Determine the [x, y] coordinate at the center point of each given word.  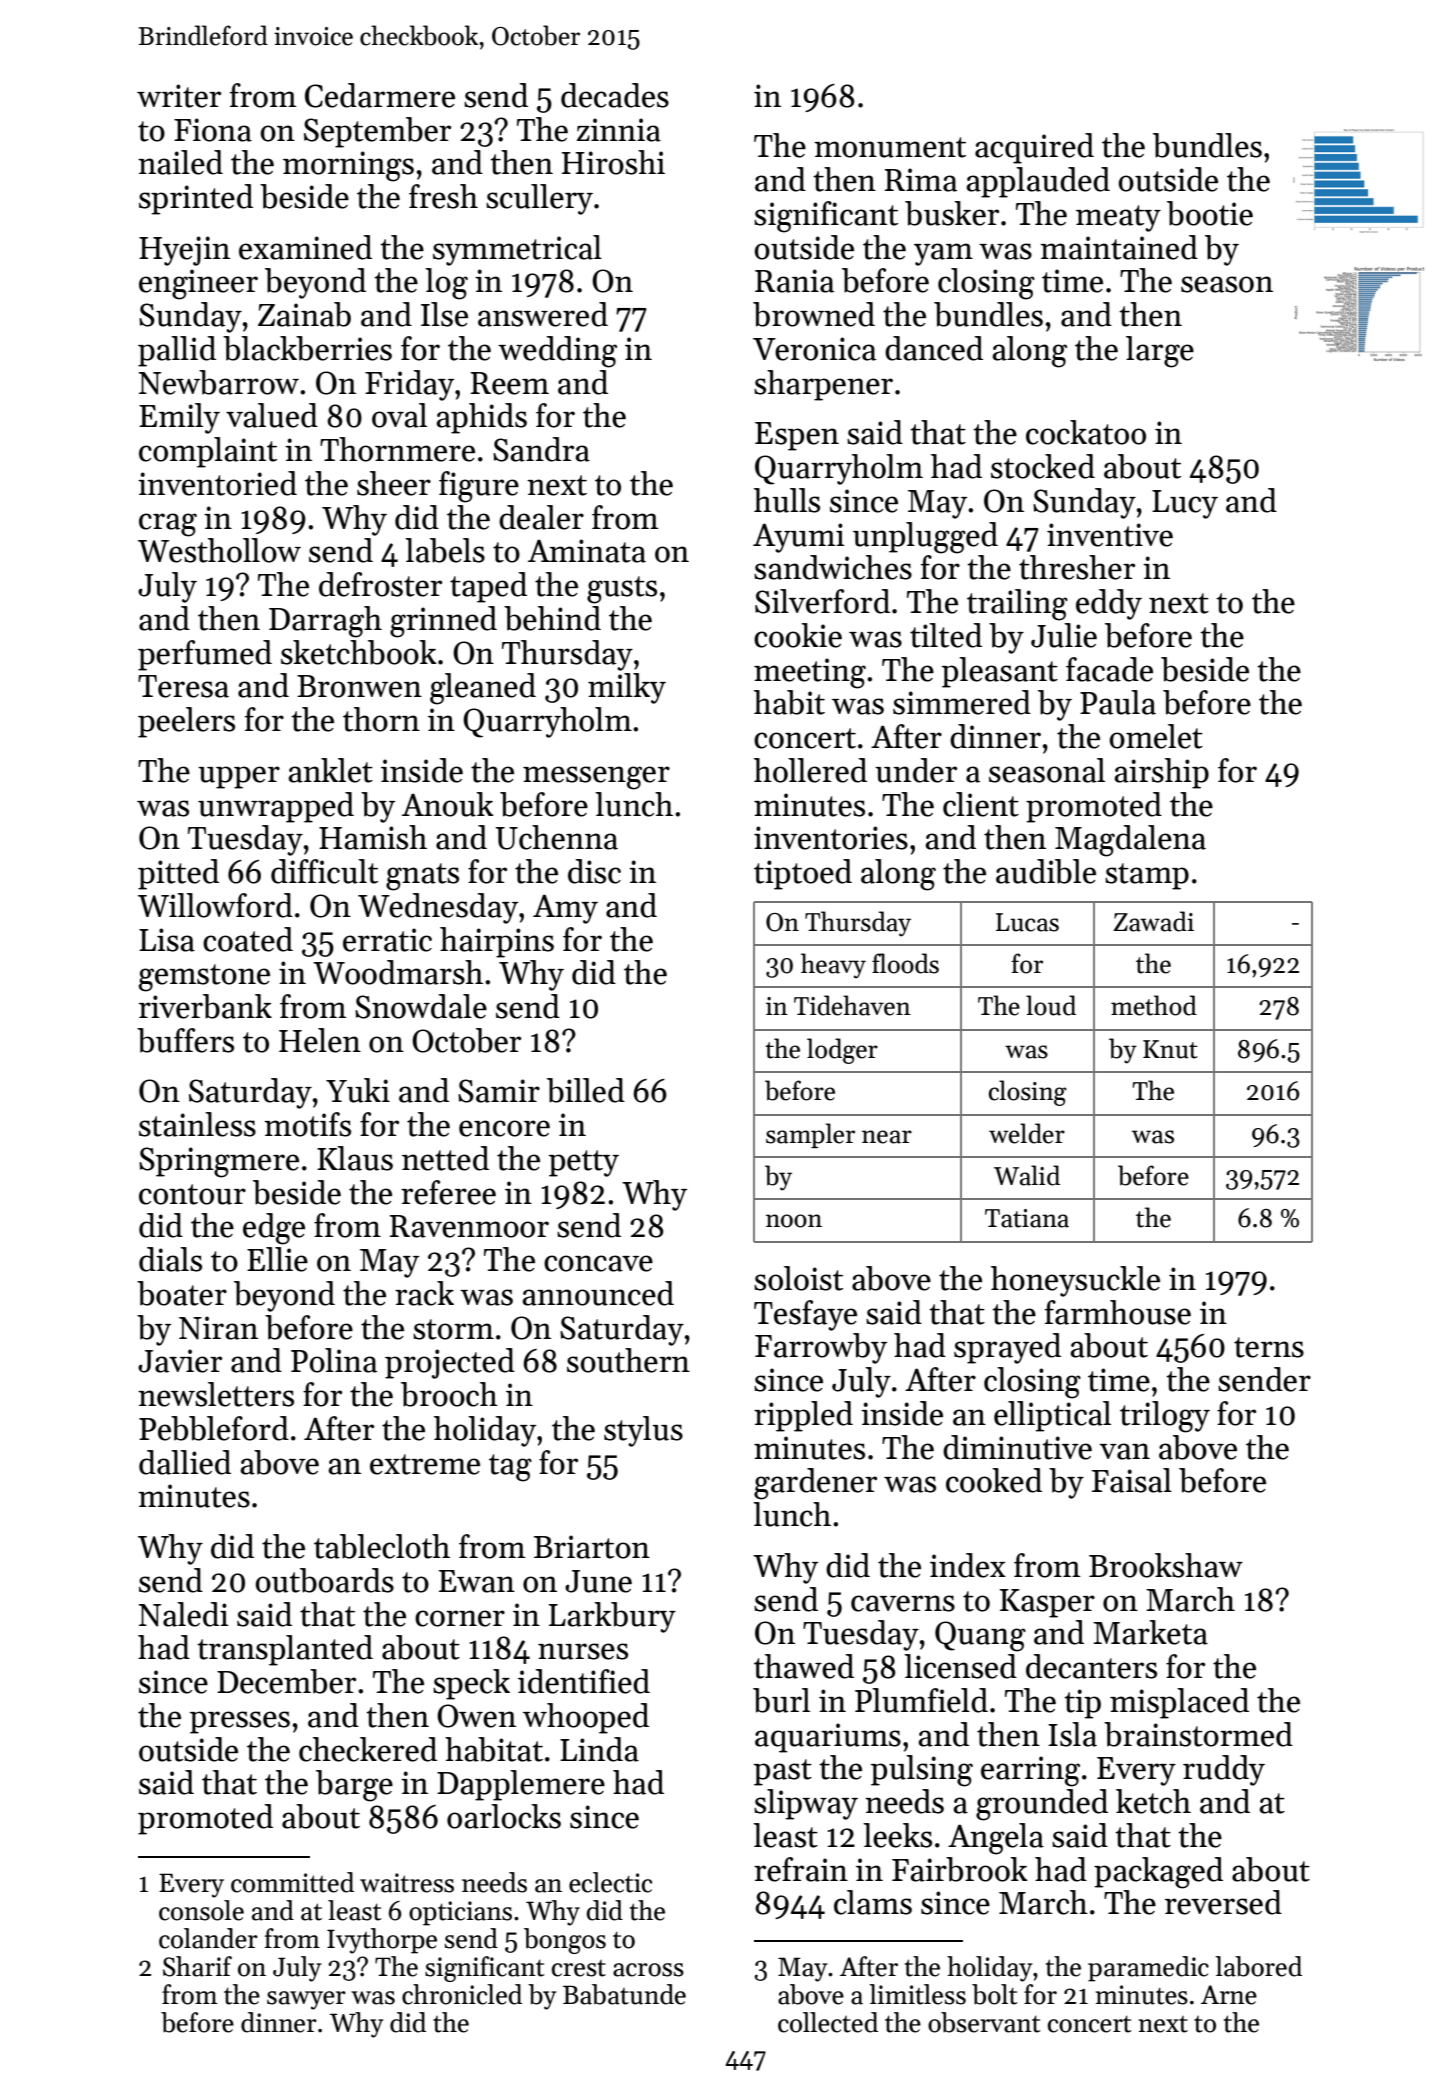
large [1160, 352]
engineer [198, 284]
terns [1269, 1347]
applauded [1038, 182]
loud [1051, 1005]
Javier [180, 1361]
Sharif [197, 1966]
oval [399, 415]
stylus [643, 1431]
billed [586, 1090]
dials [170, 1259]
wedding [557, 352]
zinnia [619, 130]
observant [984, 2022]
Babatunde [624, 1994]
